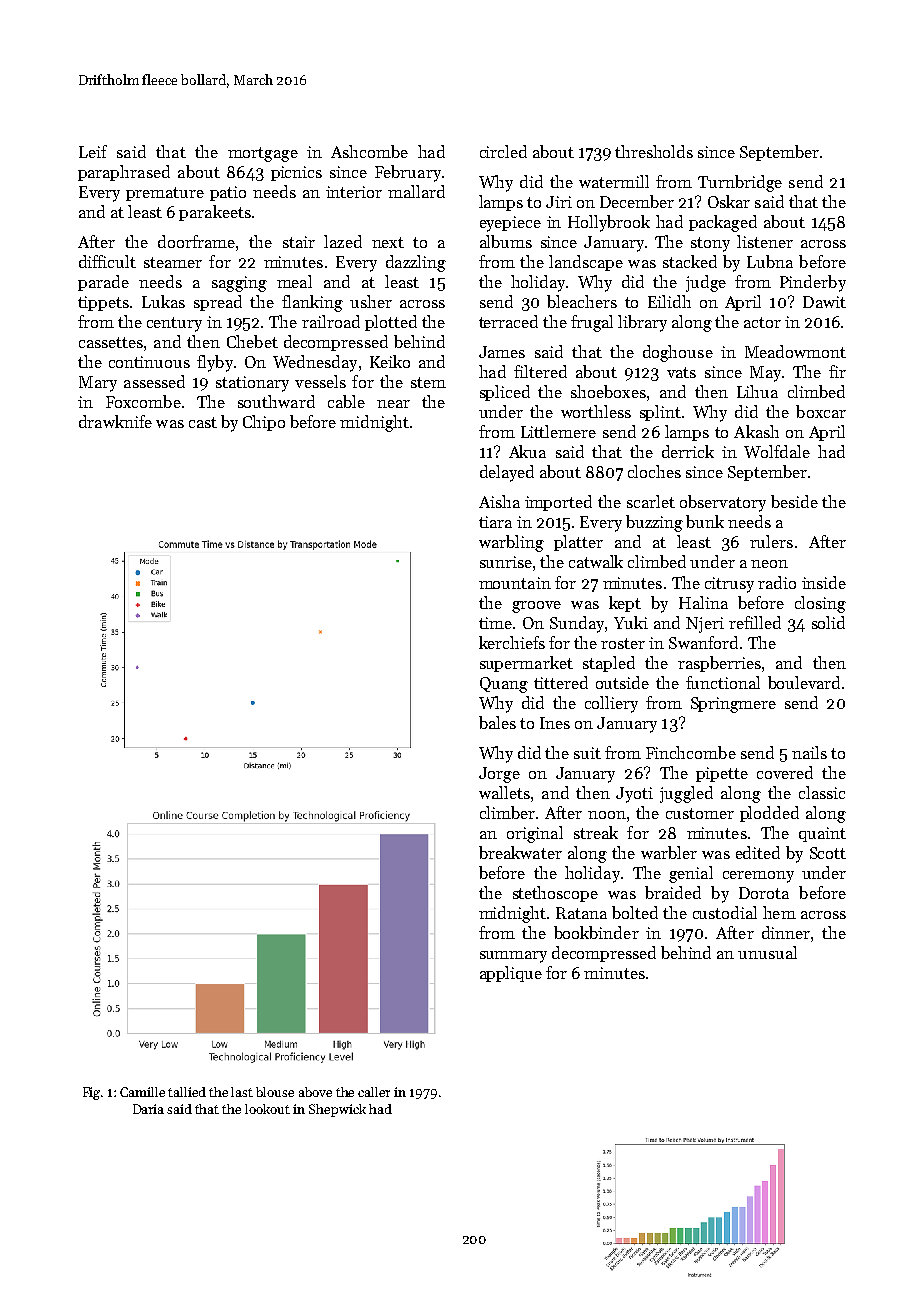 This screenshot has width=924, height=1314. I want to click on splint, so click(660, 413).
